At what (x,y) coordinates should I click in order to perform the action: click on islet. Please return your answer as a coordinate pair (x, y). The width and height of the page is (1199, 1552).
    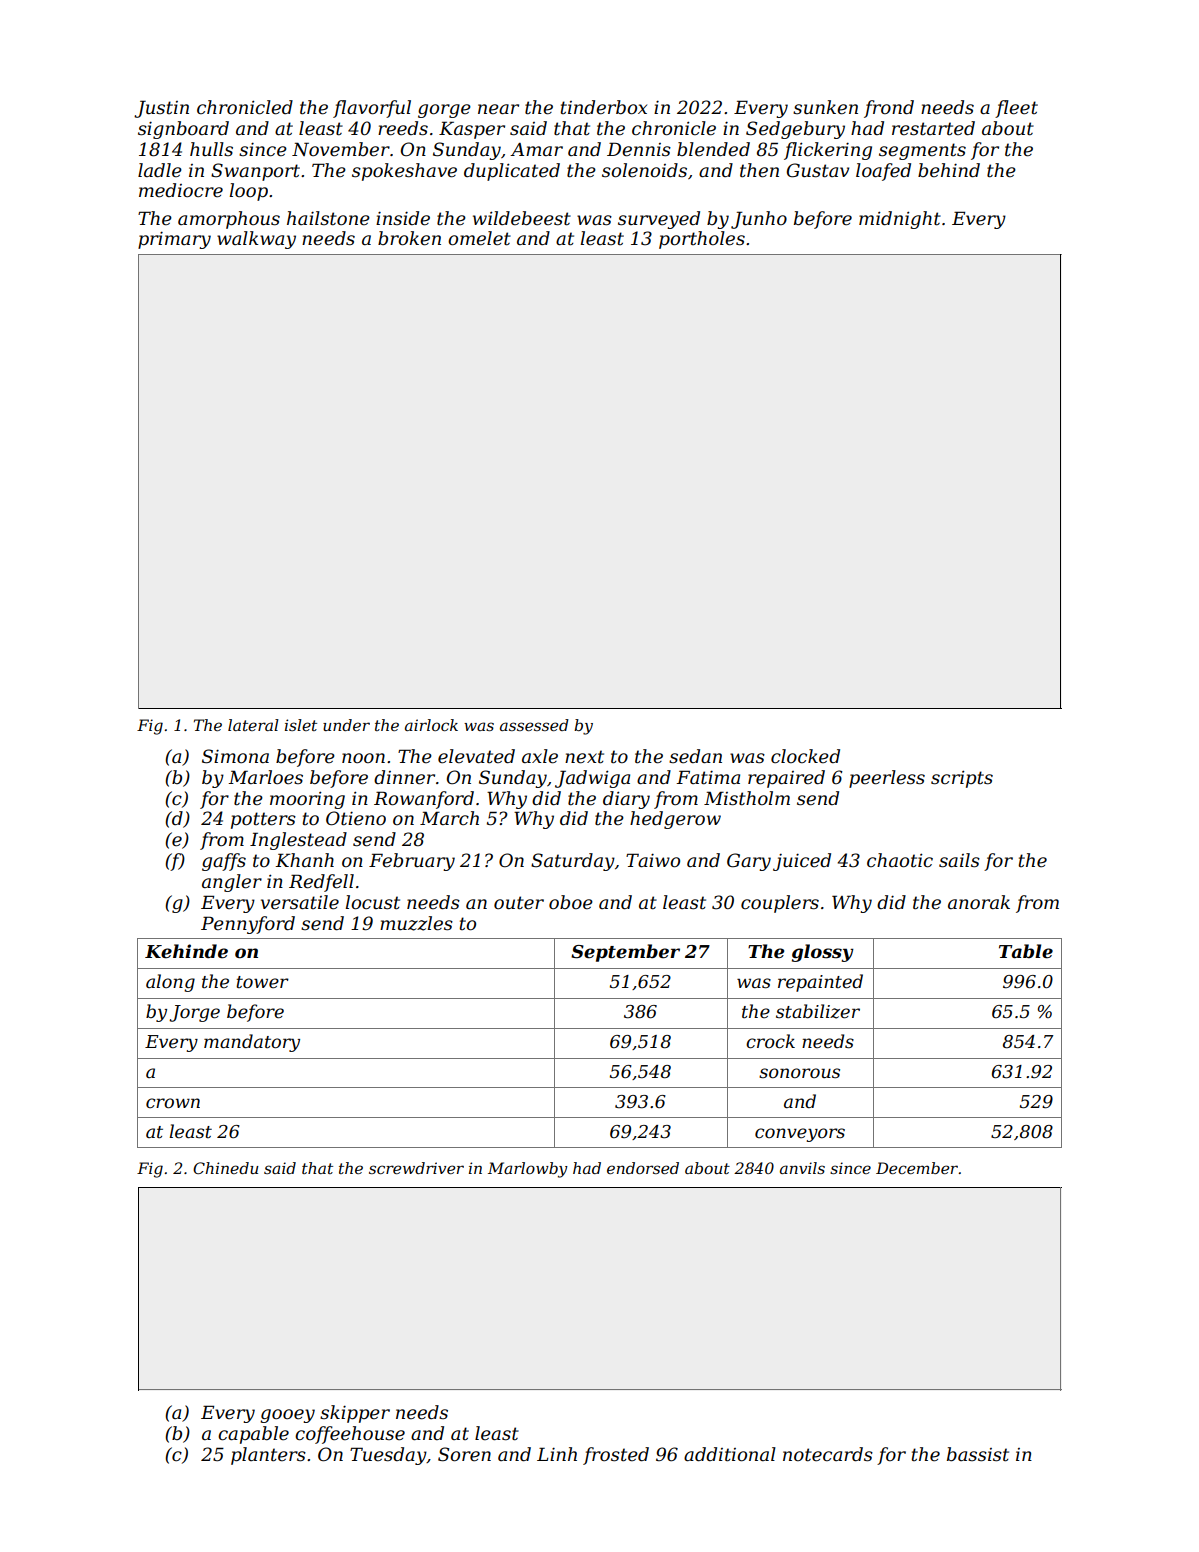
    Looking at the image, I should click on (301, 725).
